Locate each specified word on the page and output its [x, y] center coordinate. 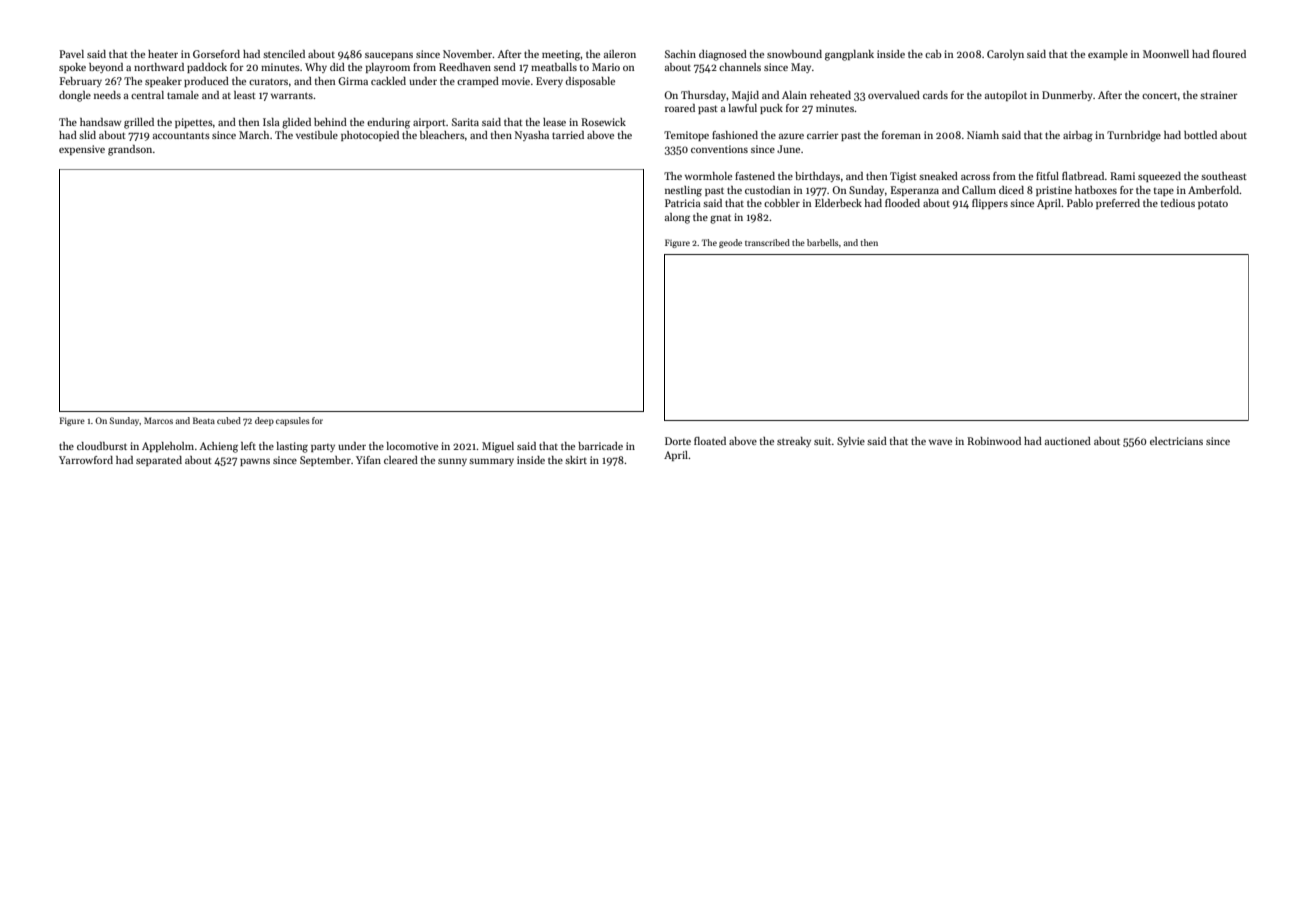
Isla [271, 122]
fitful [1047, 176]
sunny [452, 462]
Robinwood [994, 441]
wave [940, 442]
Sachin [680, 54]
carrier [823, 135]
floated [710, 441]
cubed [229, 420]
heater [163, 54]
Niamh [983, 135]
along [677, 218]
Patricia [683, 203]
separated [159, 461]
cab [933, 54]
